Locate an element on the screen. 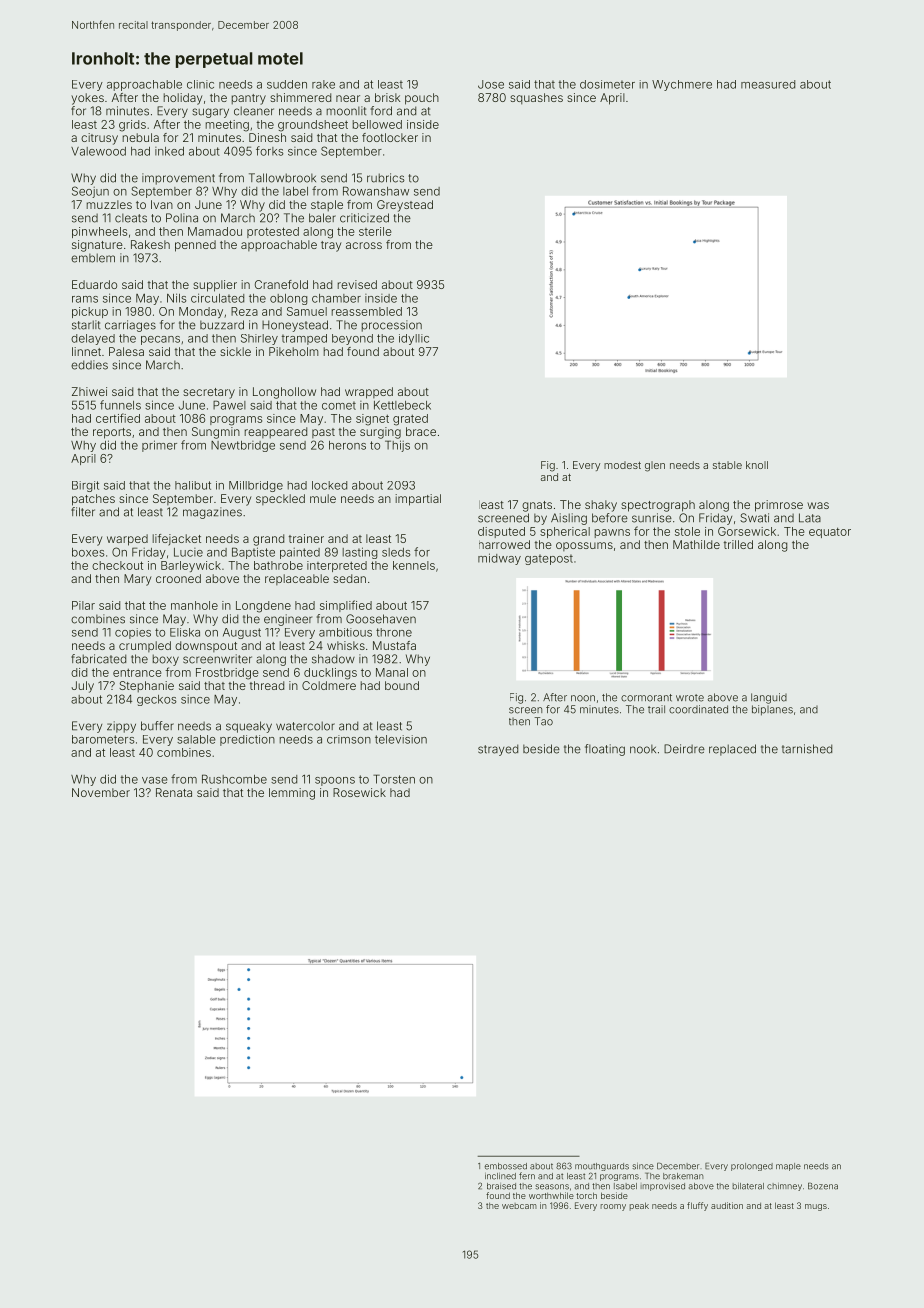 The width and height of the screenshot is (924, 1308). Jose is located at coordinates (491, 84).
